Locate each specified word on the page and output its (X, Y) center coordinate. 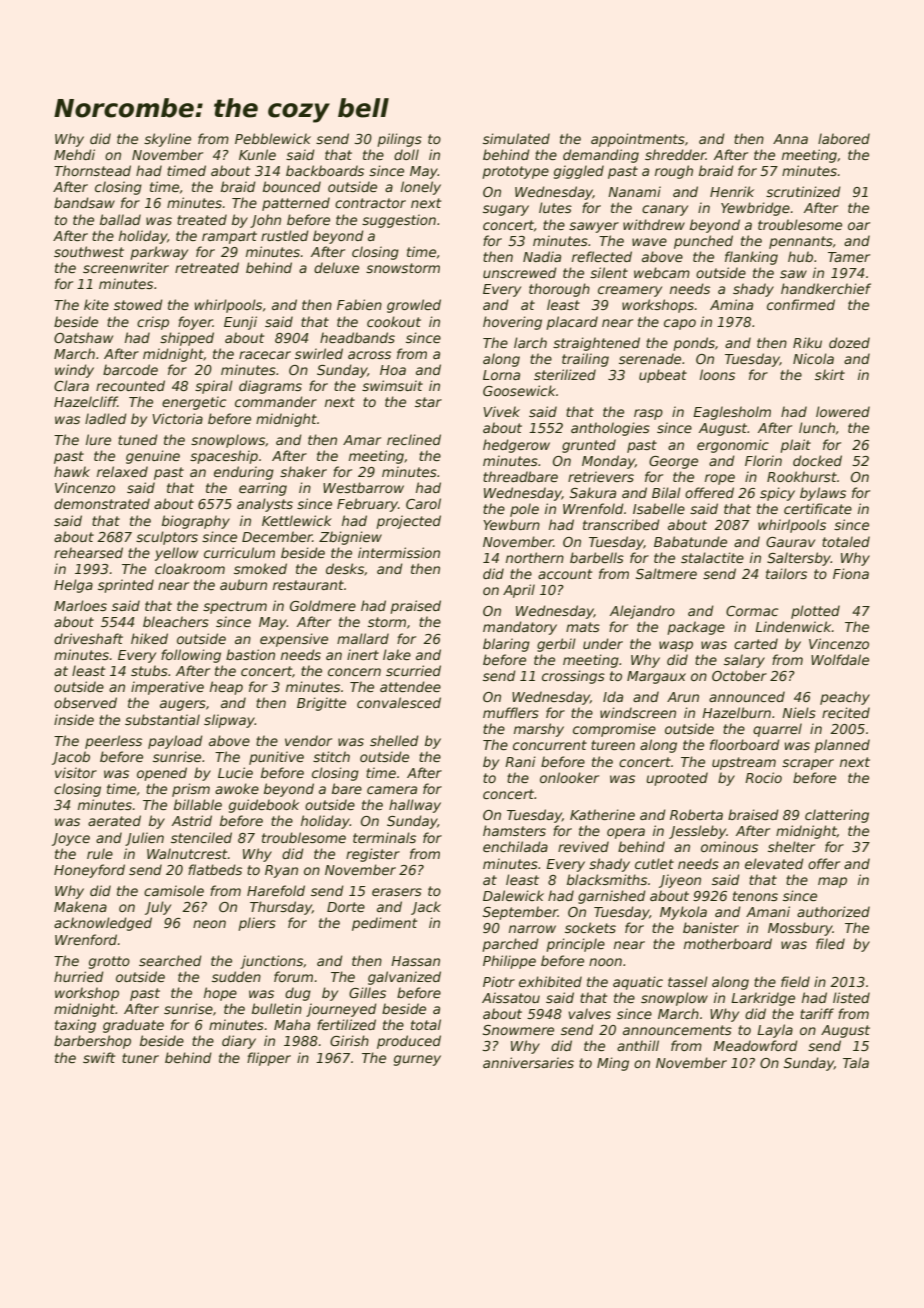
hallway (415, 806)
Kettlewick (297, 520)
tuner (140, 1058)
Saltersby (799, 559)
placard (572, 323)
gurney (417, 1060)
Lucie (235, 772)
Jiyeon (680, 881)
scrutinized (803, 191)
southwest (89, 251)
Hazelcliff (86, 401)
